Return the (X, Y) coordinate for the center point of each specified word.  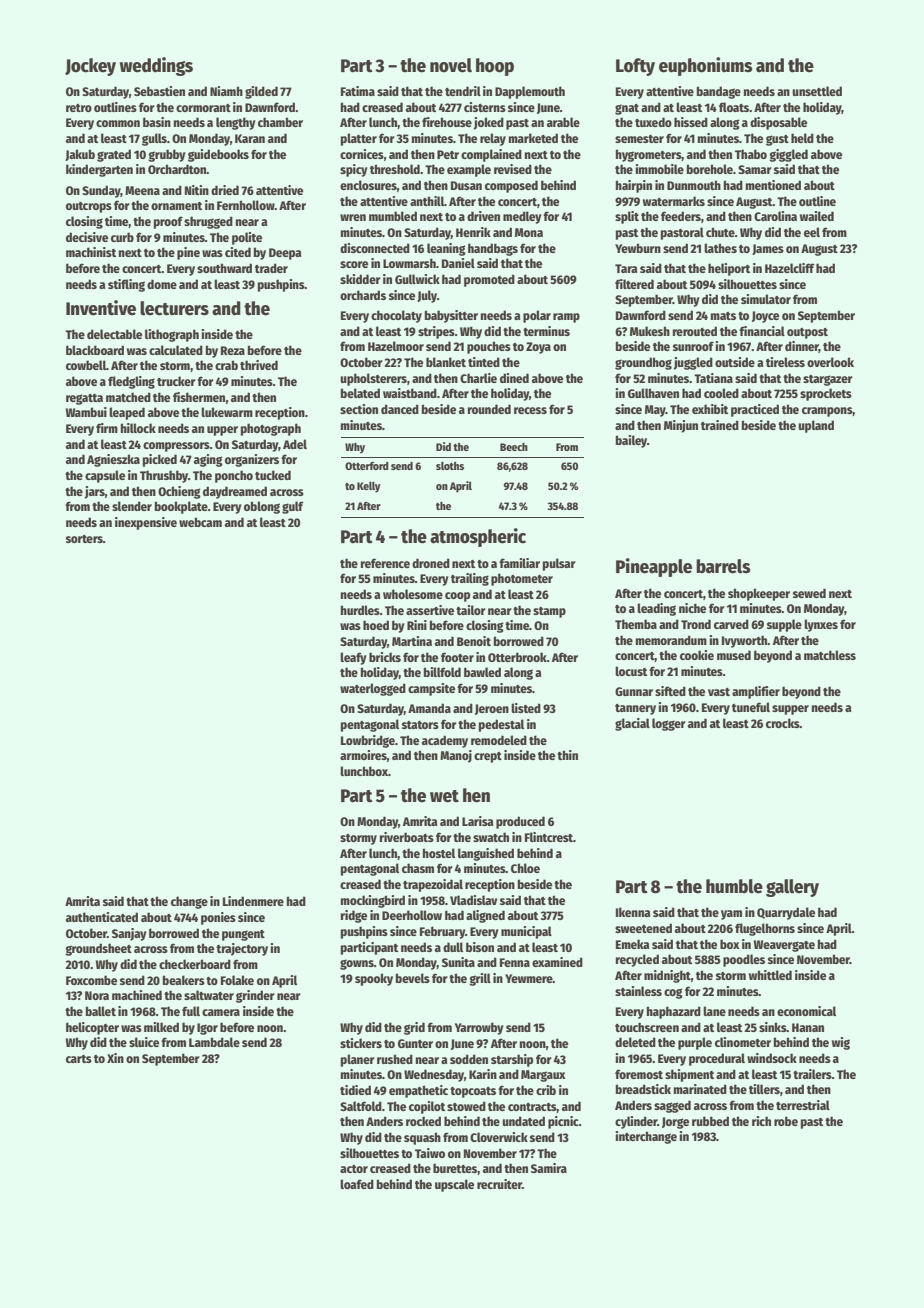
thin (567, 755)
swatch (491, 837)
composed (511, 186)
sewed (809, 593)
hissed (691, 122)
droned (431, 563)
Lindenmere (253, 901)
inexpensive (146, 523)
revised (513, 169)
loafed (357, 1184)
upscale (454, 1185)
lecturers (174, 308)
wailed (817, 216)
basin (157, 122)
